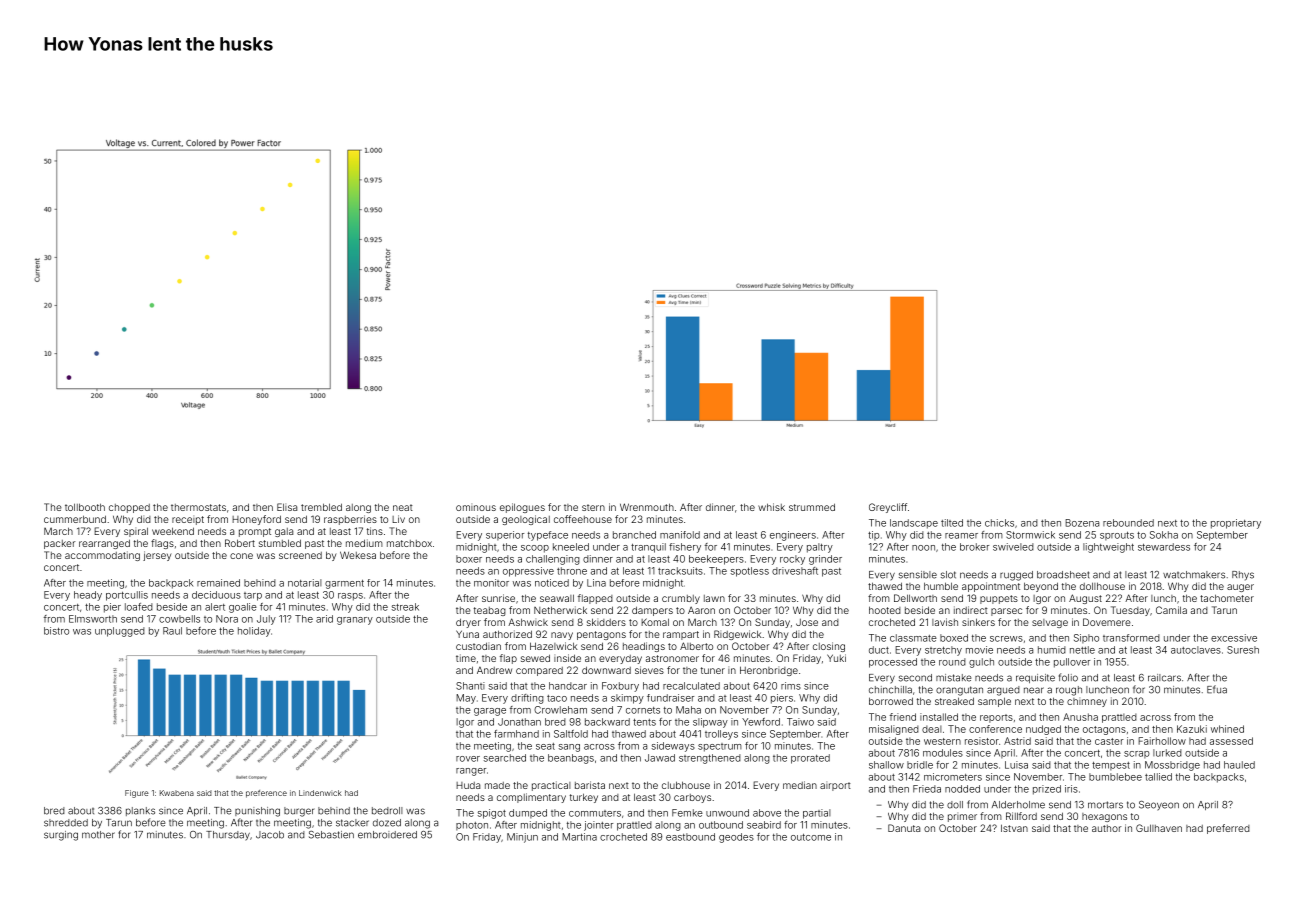 The image size is (1308, 924). Describe the element at coordinates (300, 555) in the screenshot. I see `screened` at that location.
